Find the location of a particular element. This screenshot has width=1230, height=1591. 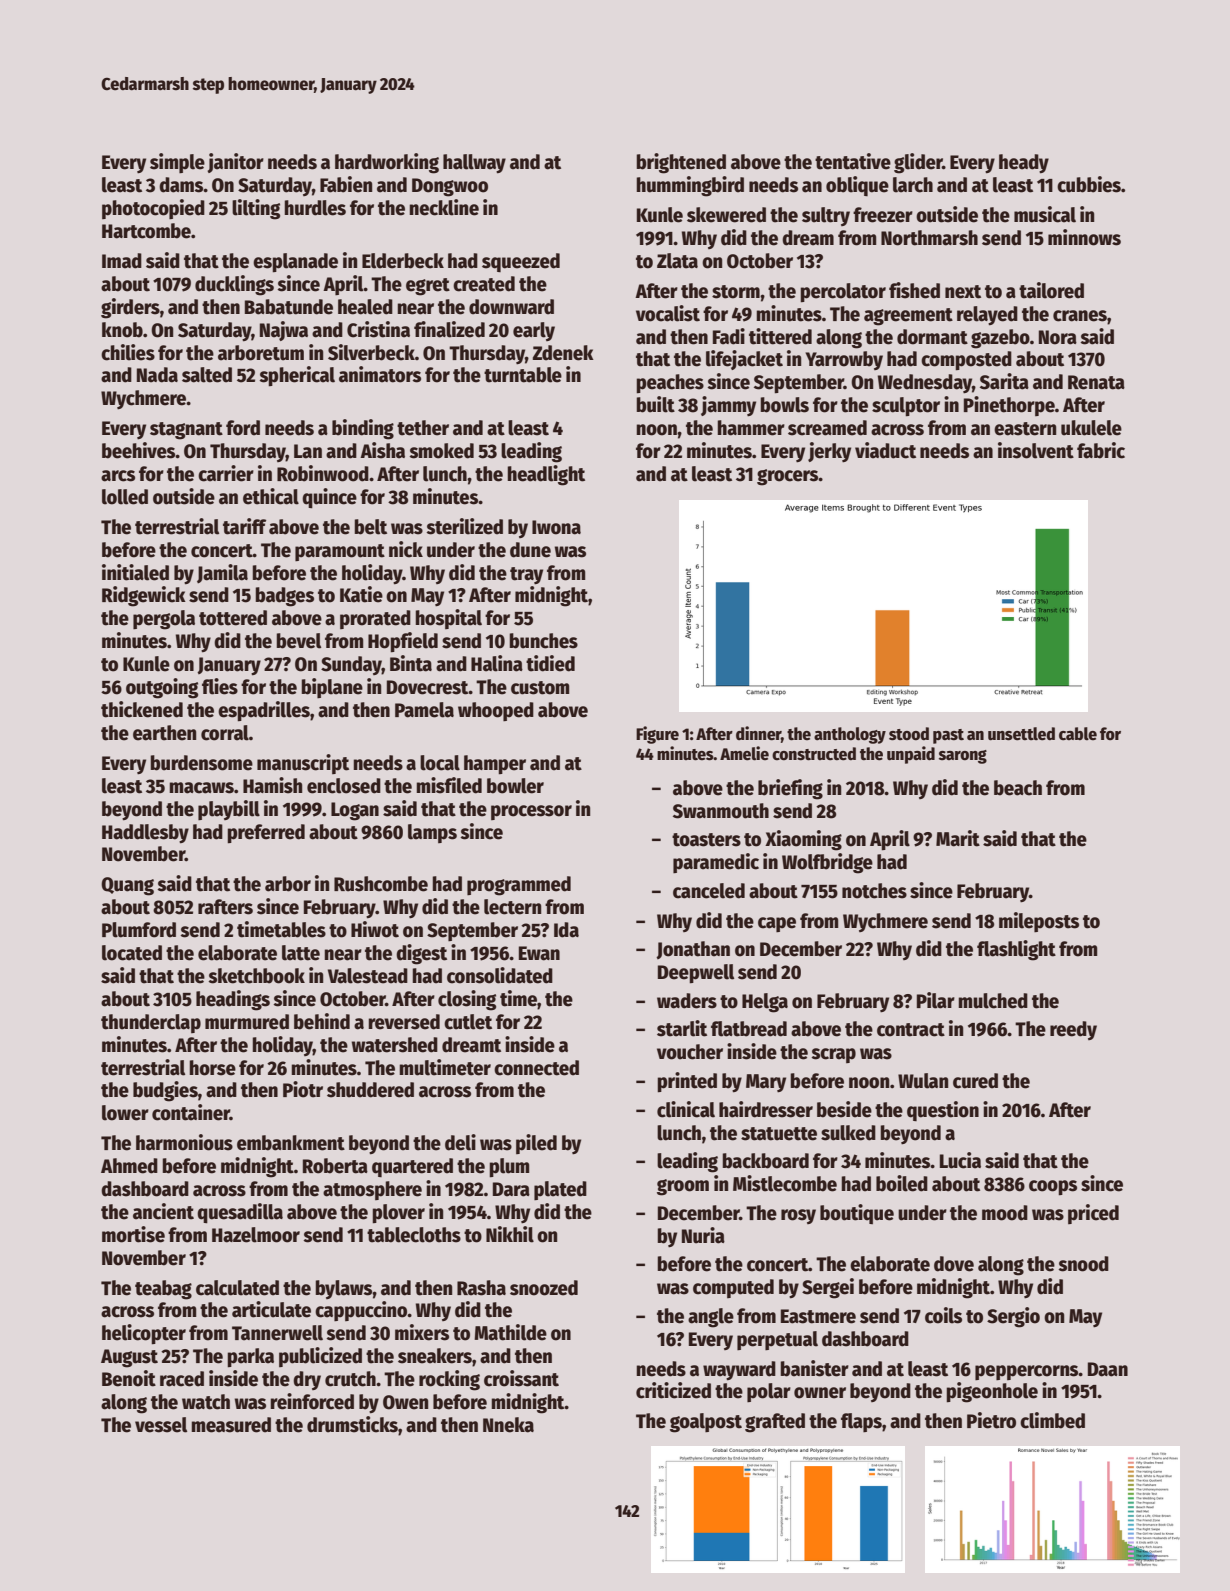

dinner is located at coordinates (758, 733).
